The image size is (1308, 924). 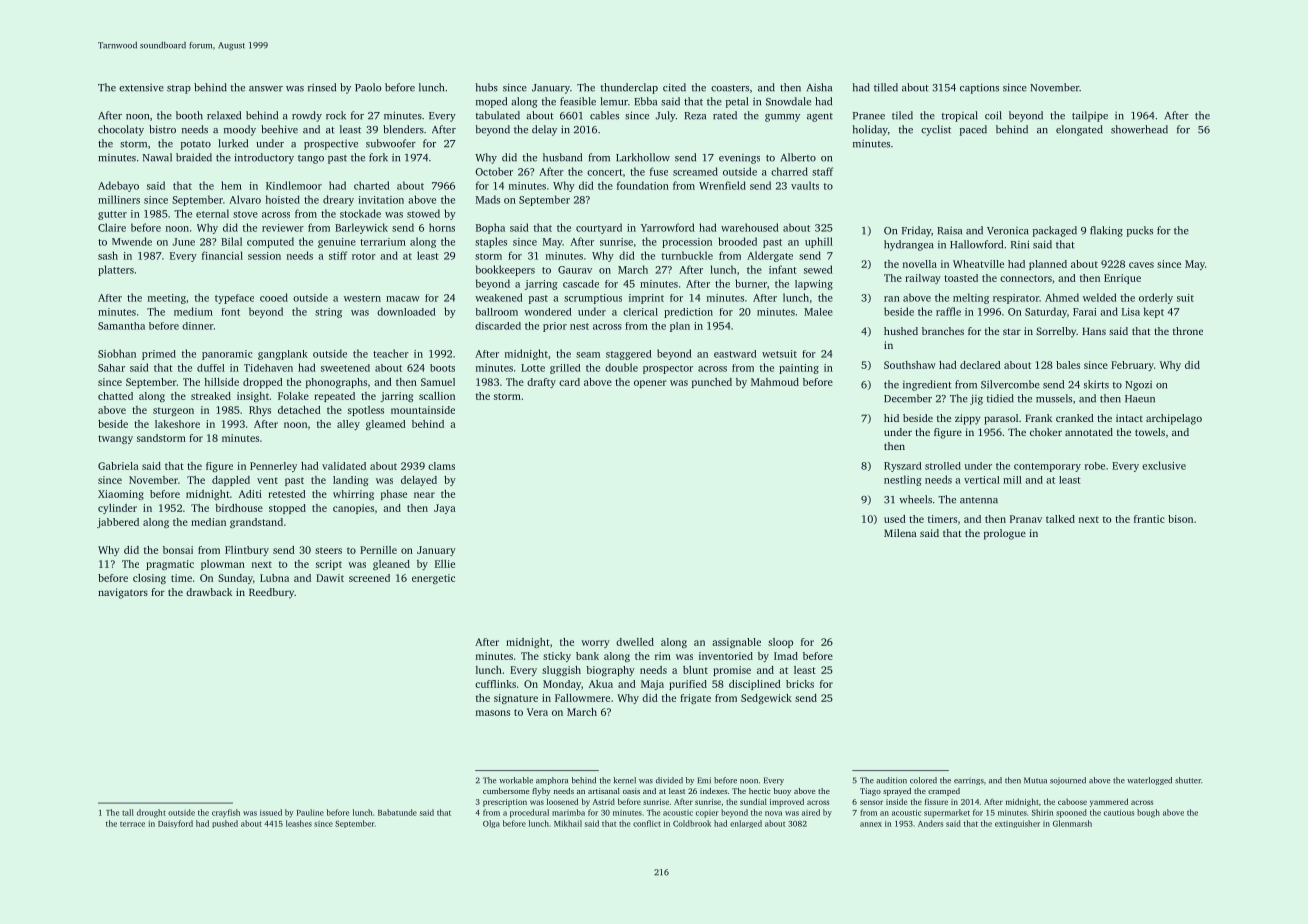 What do you see at coordinates (635, 642) in the screenshot?
I see `dwelled` at bounding box center [635, 642].
